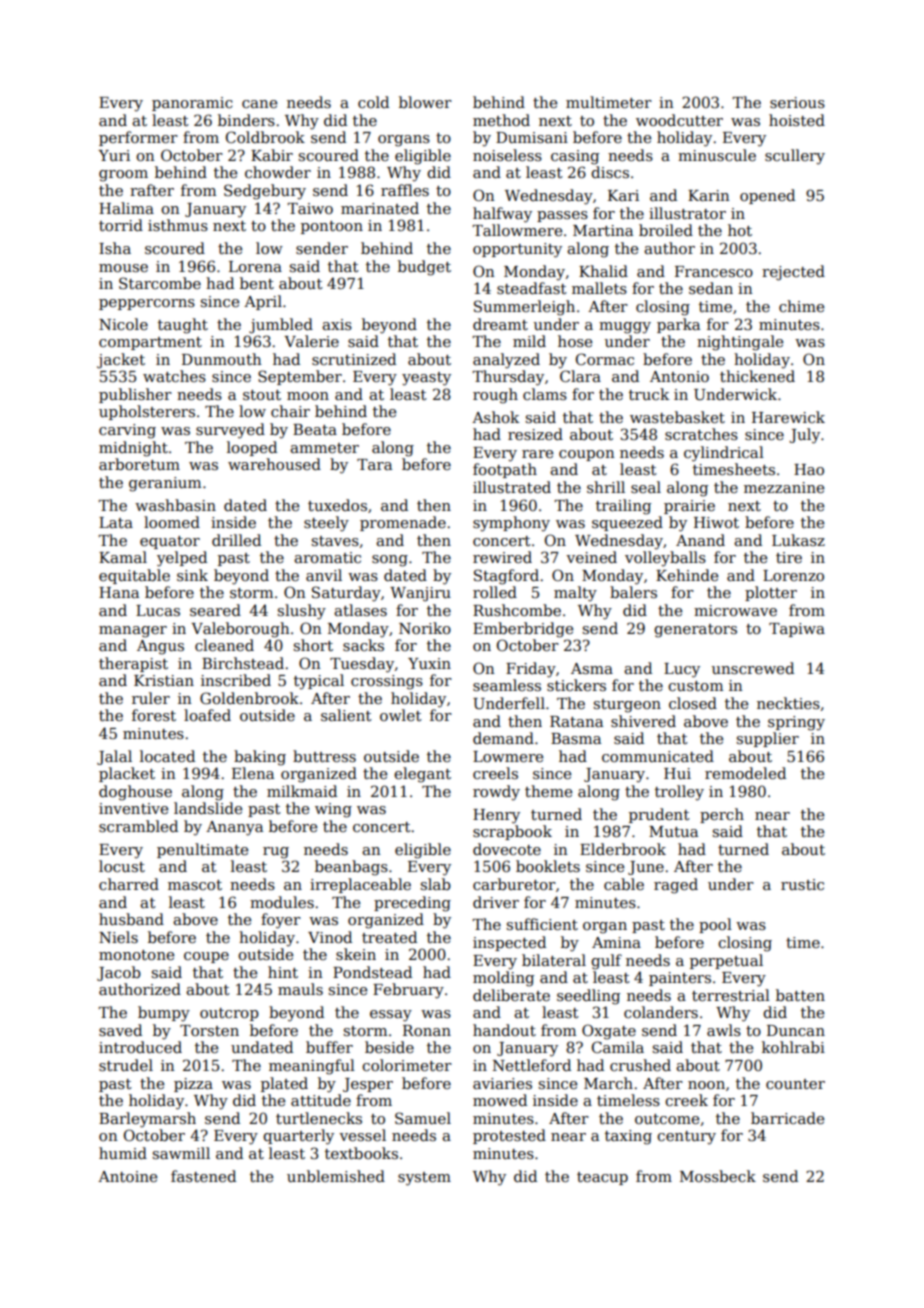 This page has width=924, height=1308. I want to click on serious, so click(797, 102).
